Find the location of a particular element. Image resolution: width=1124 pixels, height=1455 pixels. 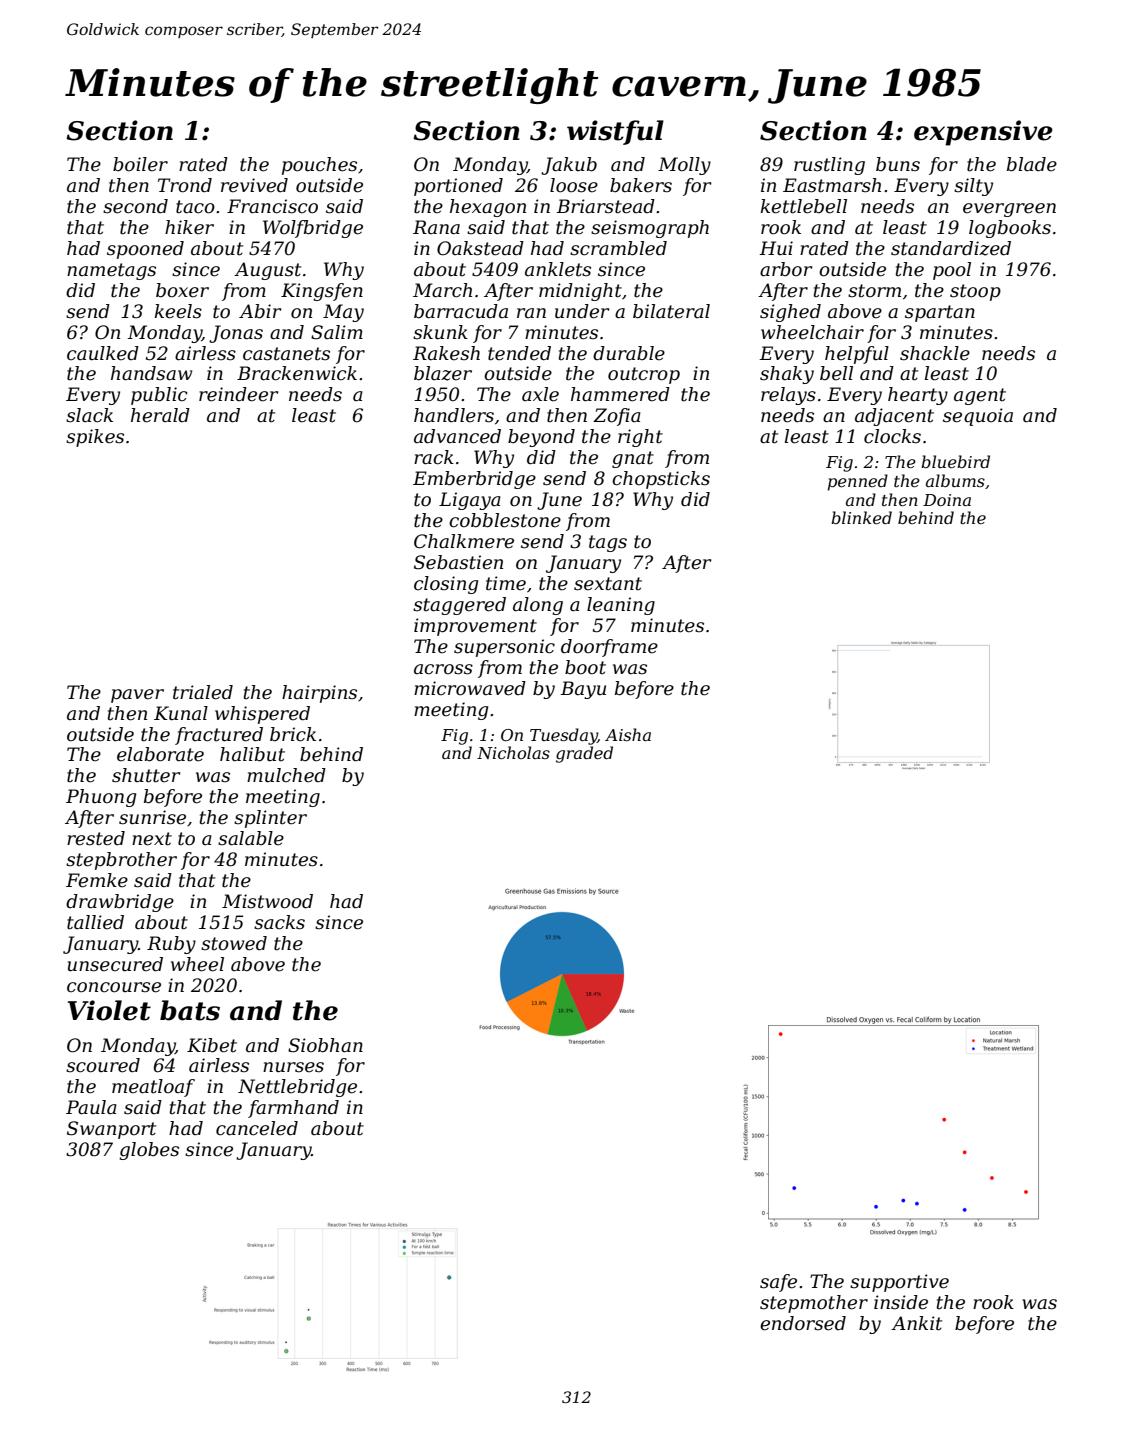

Kingsfen is located at coordinates (322, 292).
